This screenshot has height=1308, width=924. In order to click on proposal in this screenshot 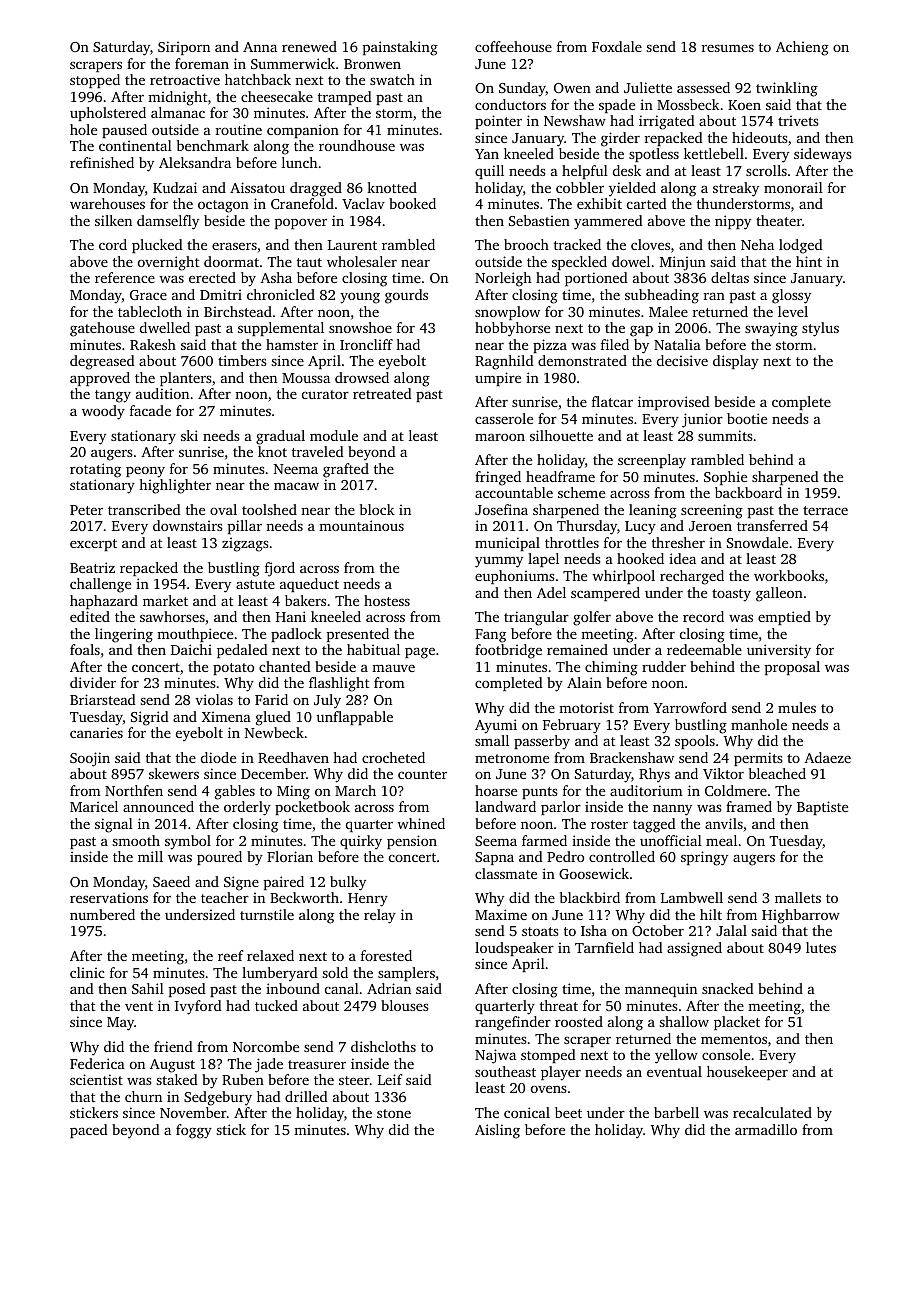, I will do `click(792, 668)`.
